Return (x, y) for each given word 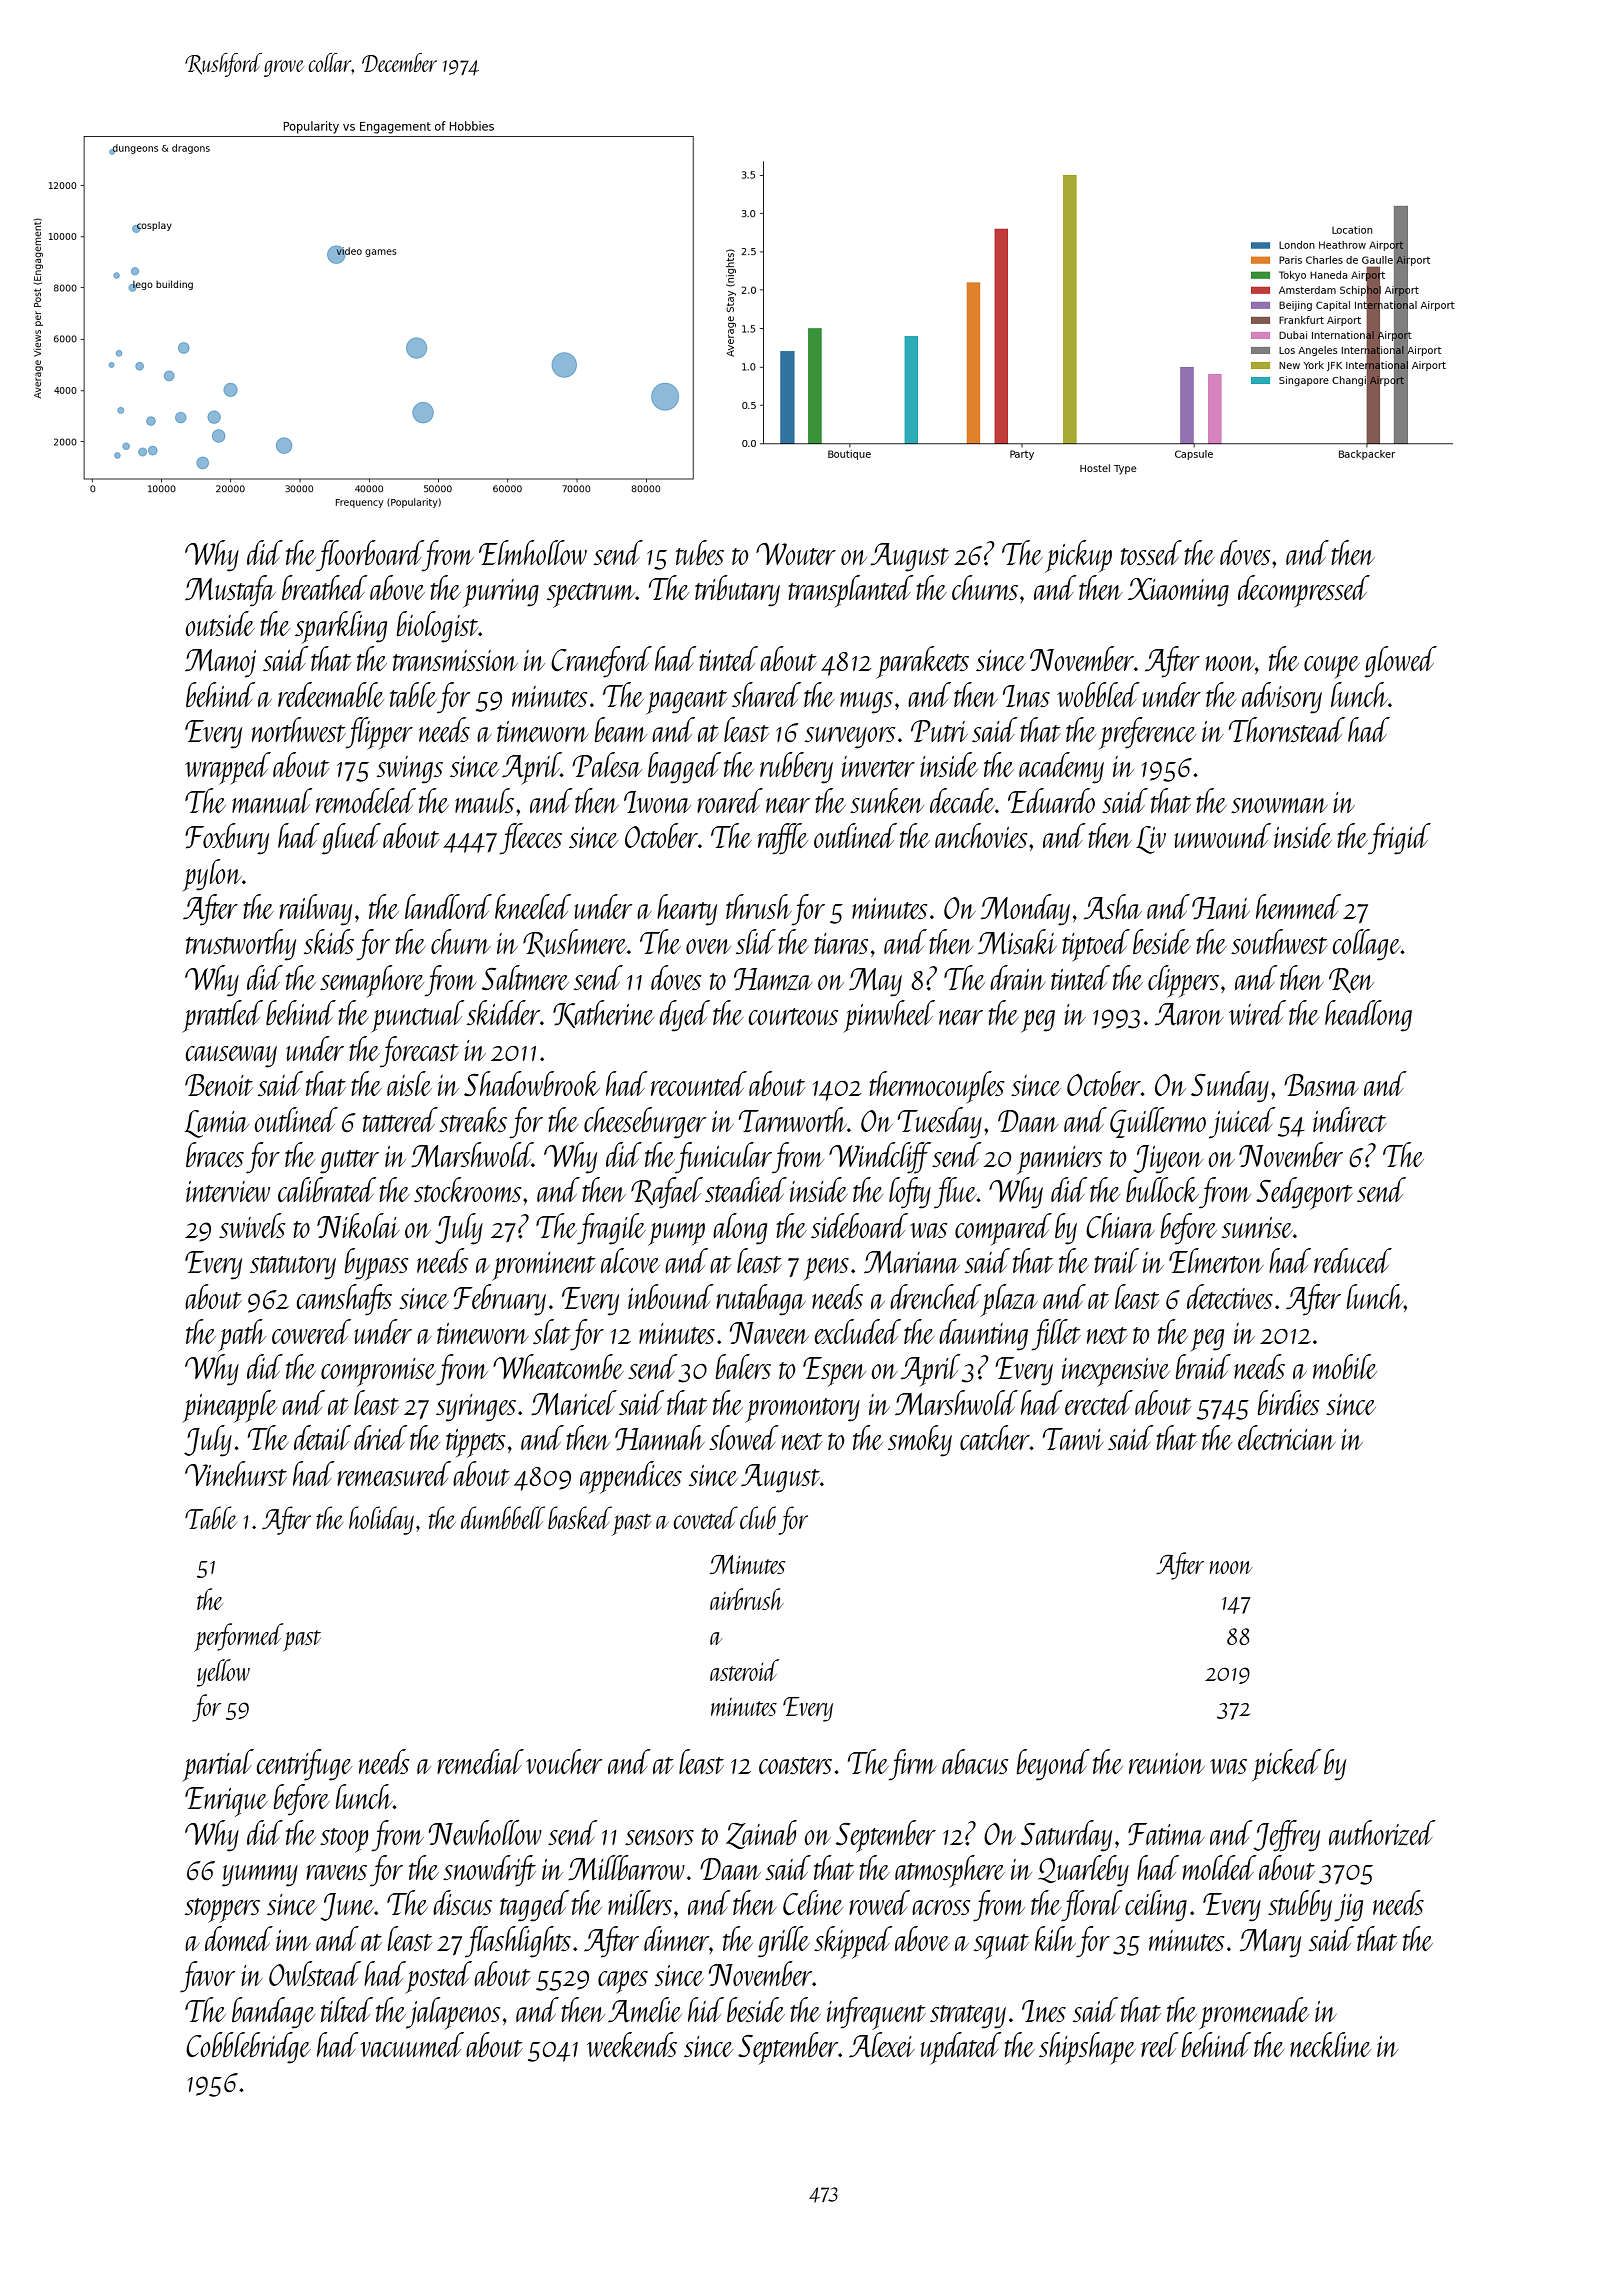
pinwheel (889, 1016)
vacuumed (412, 2044)
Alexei (881, 2045)
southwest (1279, 941)
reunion (1167, 1763)
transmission (455, 660)
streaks (473, 1119)
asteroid (744, 1670)
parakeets (922, 662)
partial (218, 1765)
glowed (1401, 662)
